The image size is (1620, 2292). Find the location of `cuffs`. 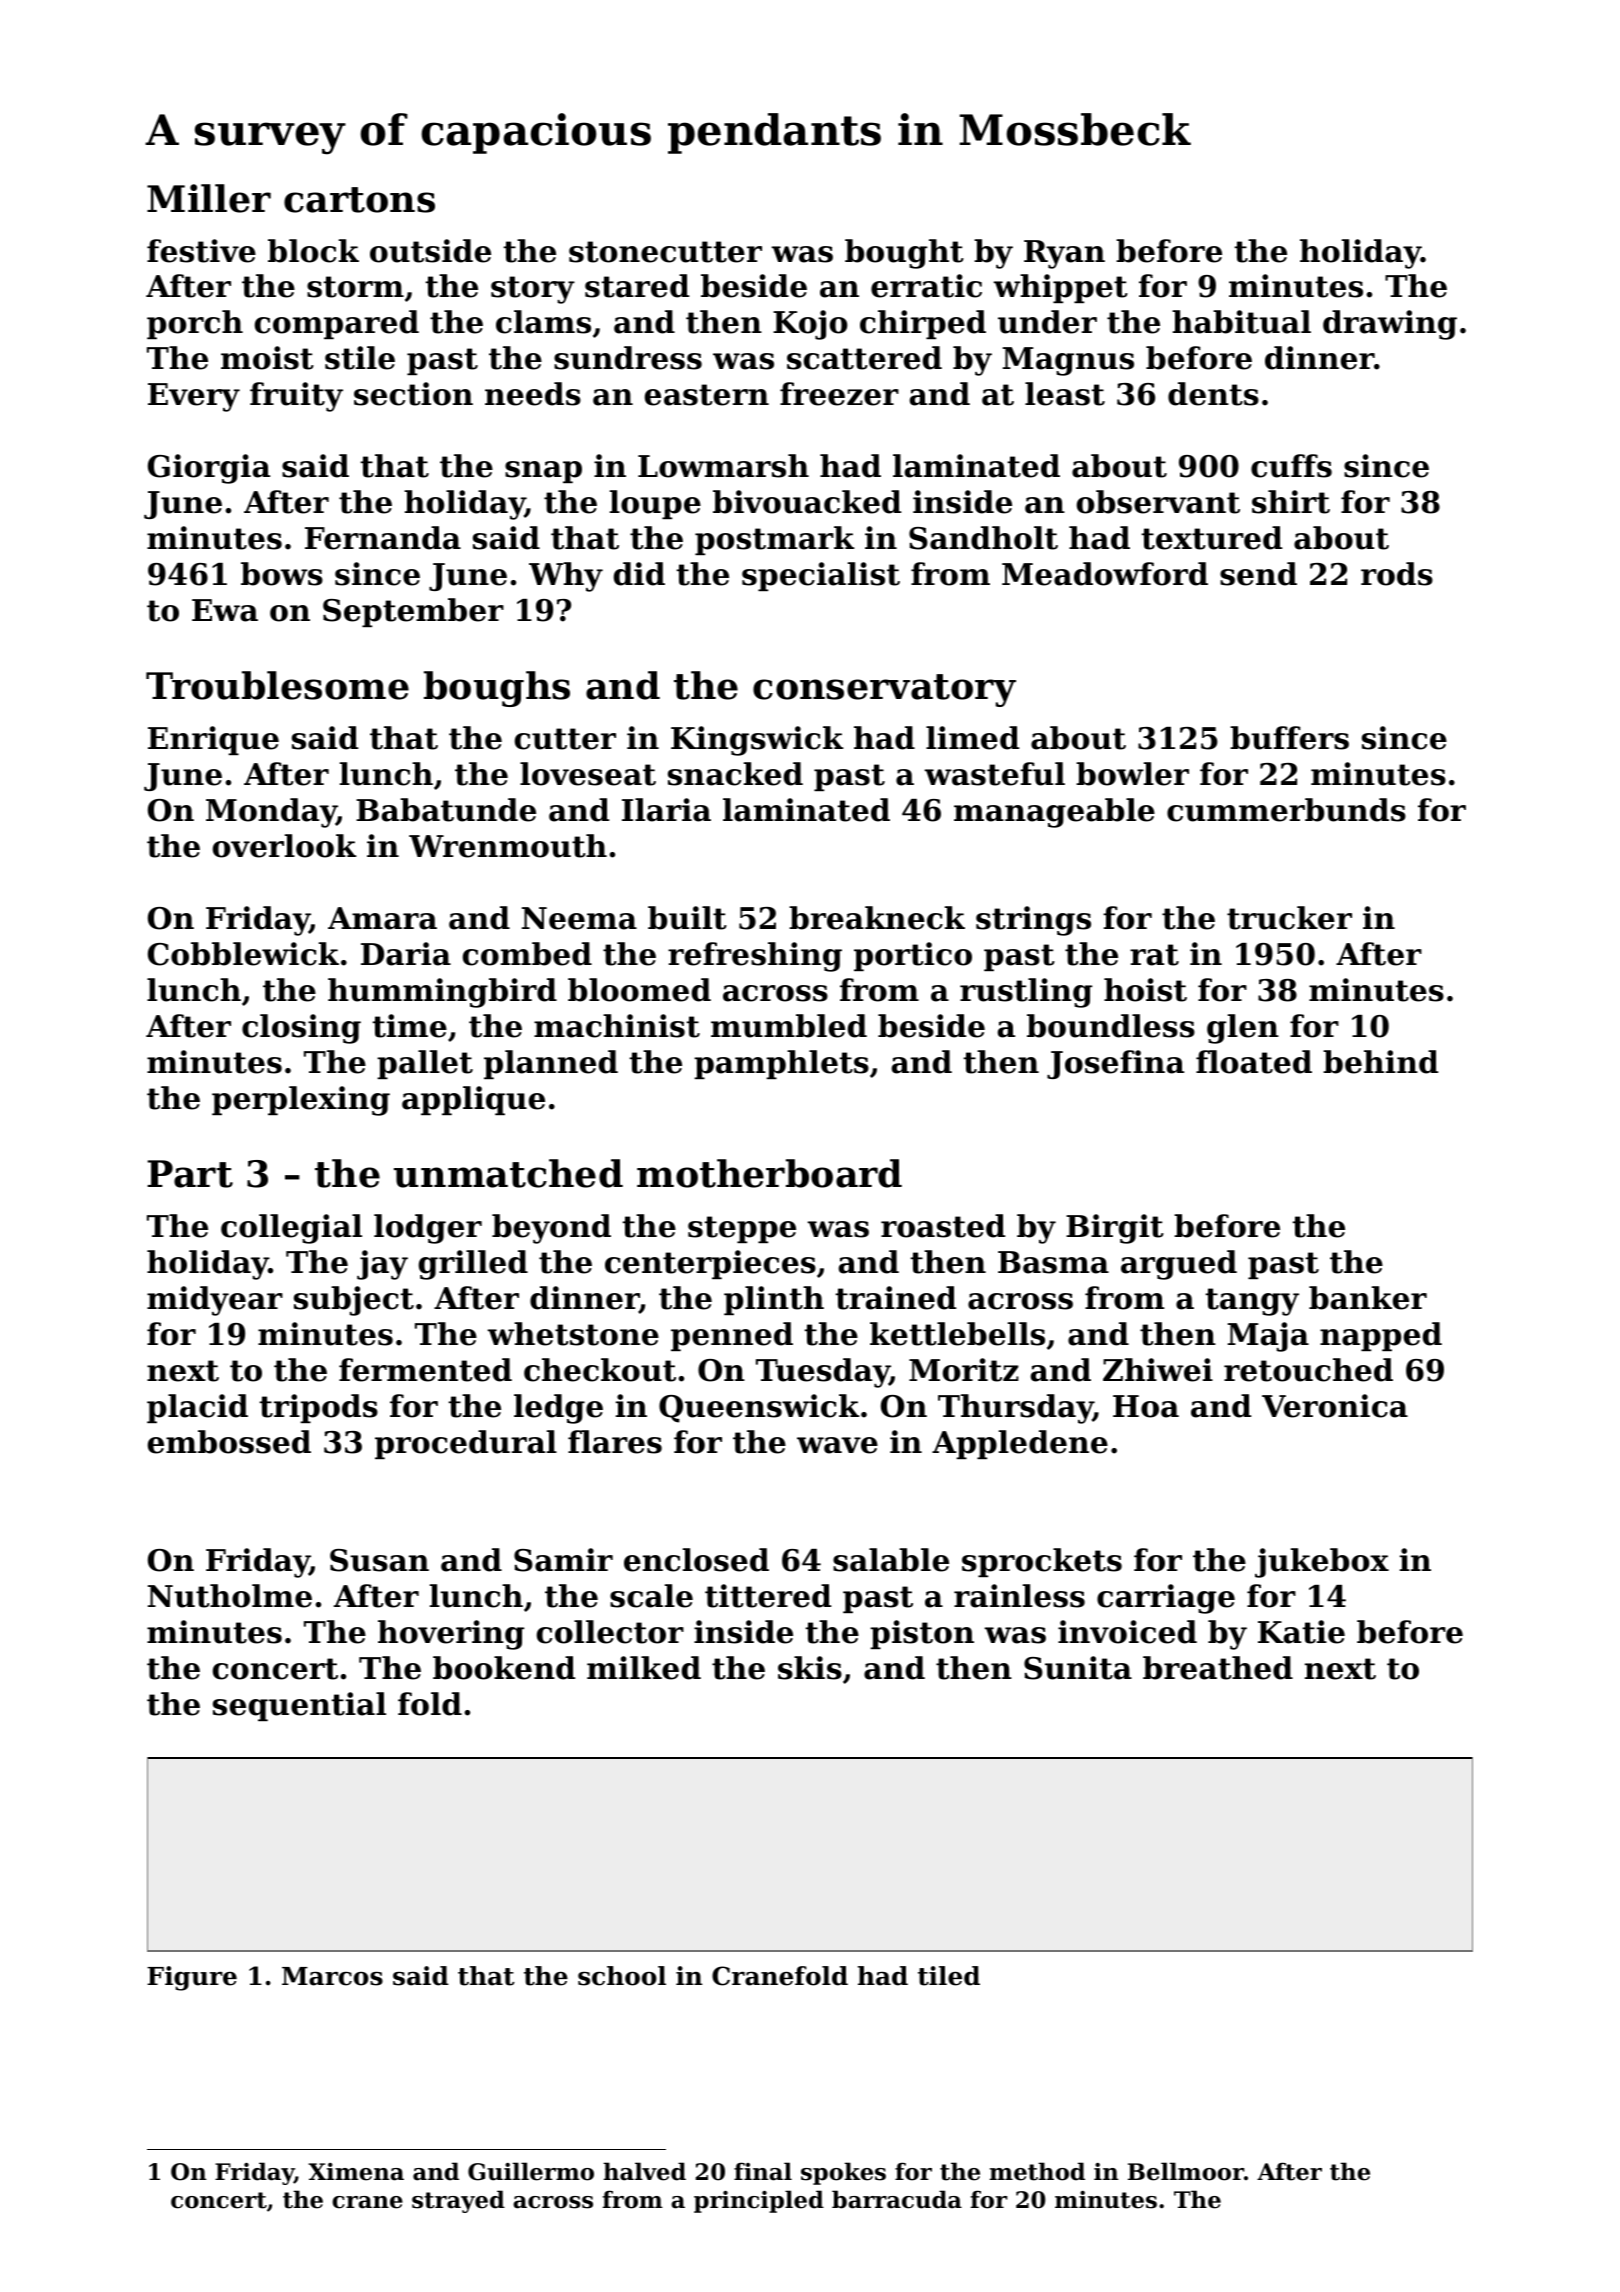

cuffs is located at coordinates (1291, 466).
